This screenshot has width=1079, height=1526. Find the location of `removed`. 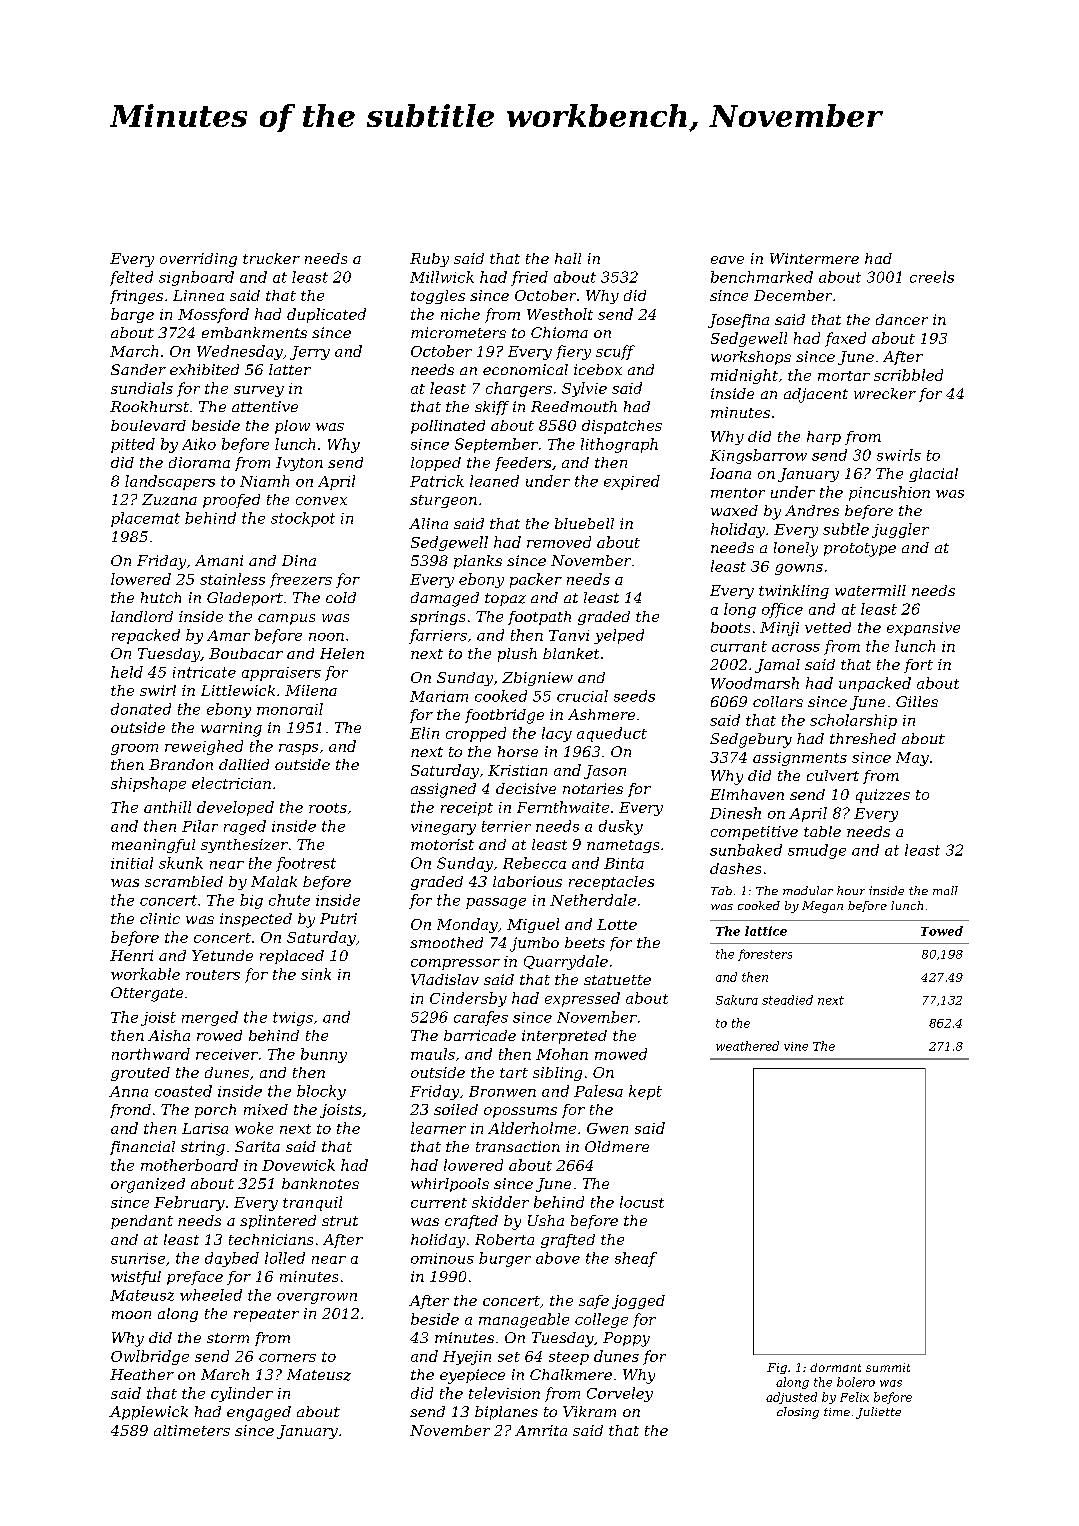

removed is located at coordinates (559, 542).
